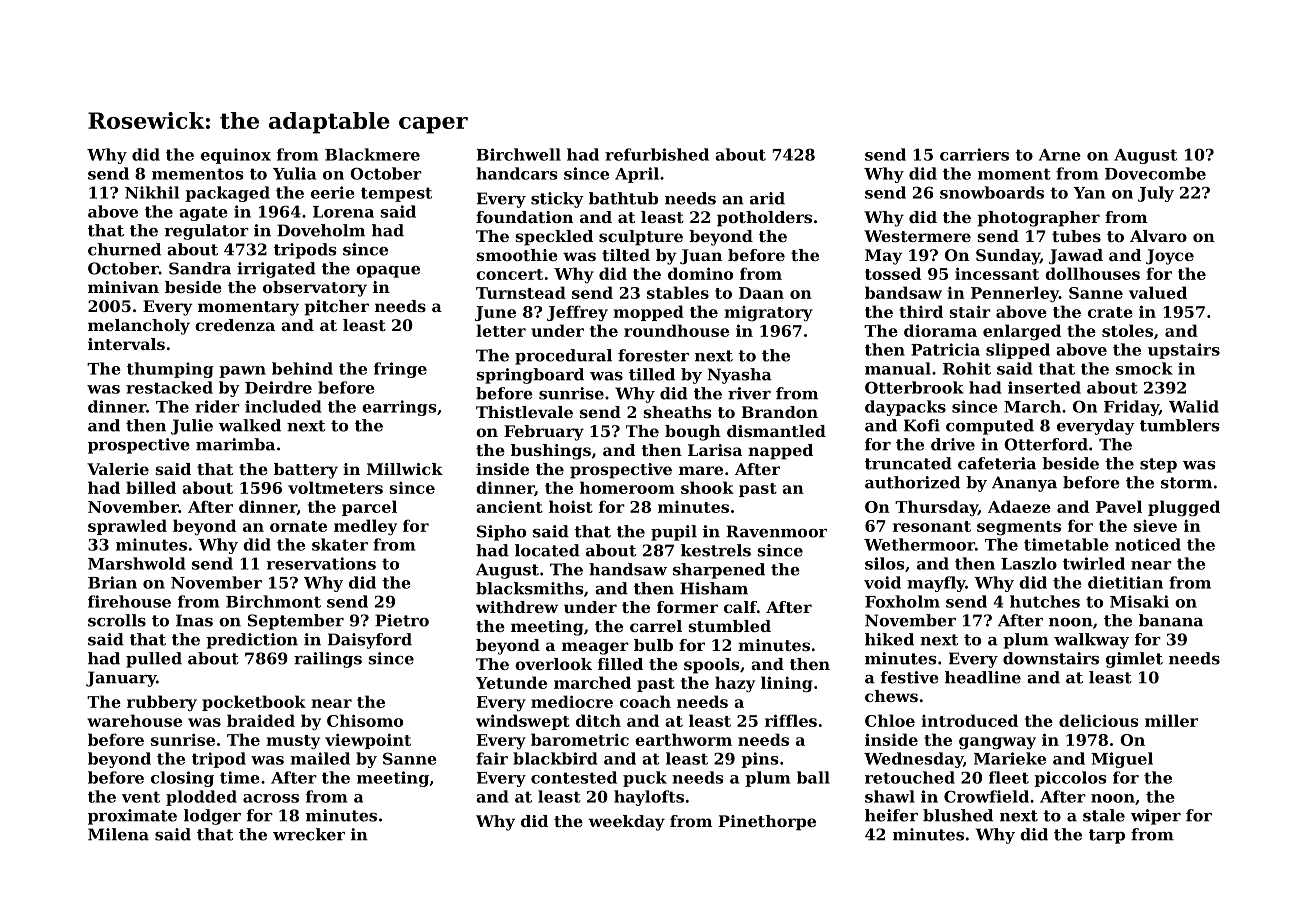 This screenshot has height=924, width=1308. I want to click on Friday, so click(1131, 408).
